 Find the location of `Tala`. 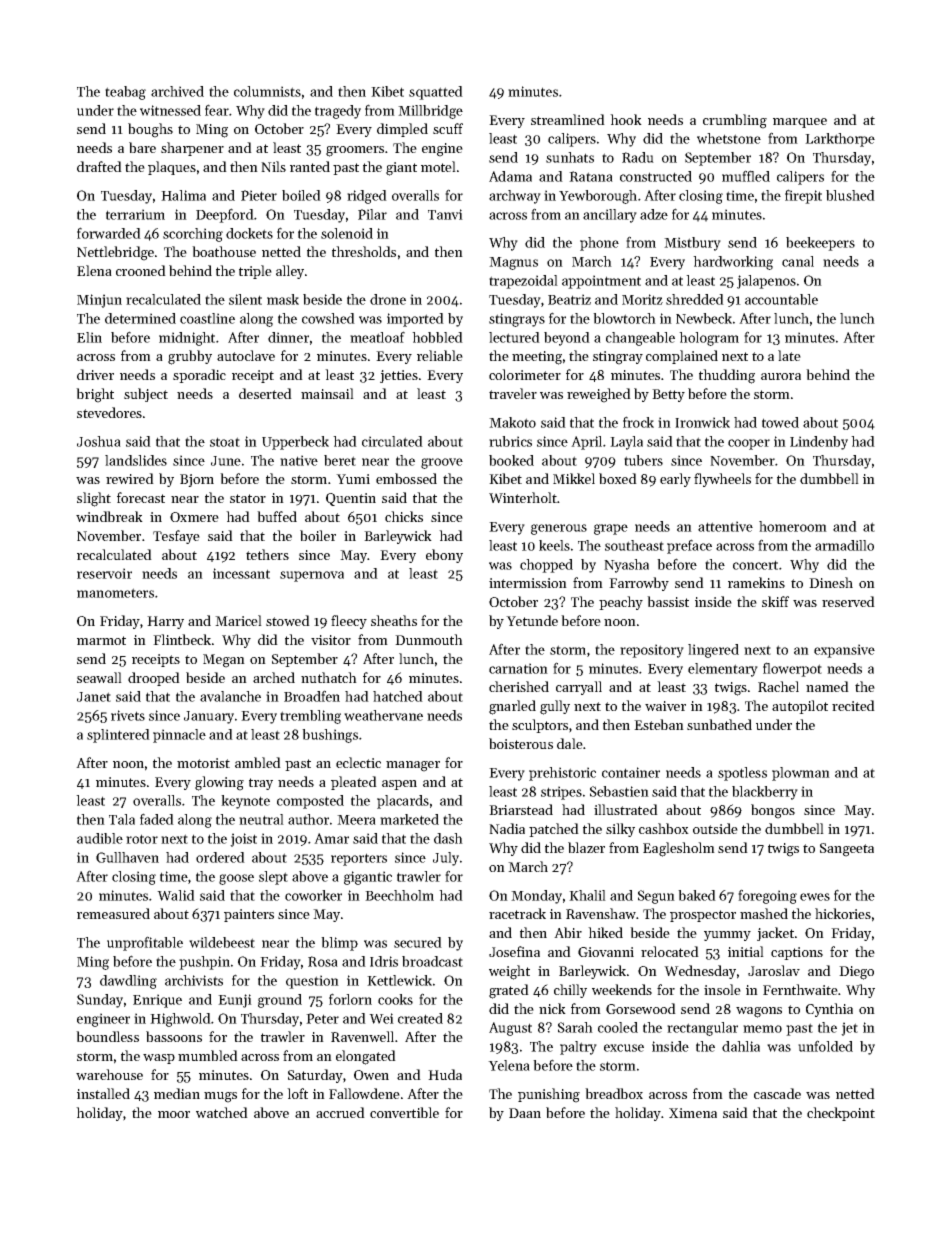

Tala is located at coordinates (122, 819).
